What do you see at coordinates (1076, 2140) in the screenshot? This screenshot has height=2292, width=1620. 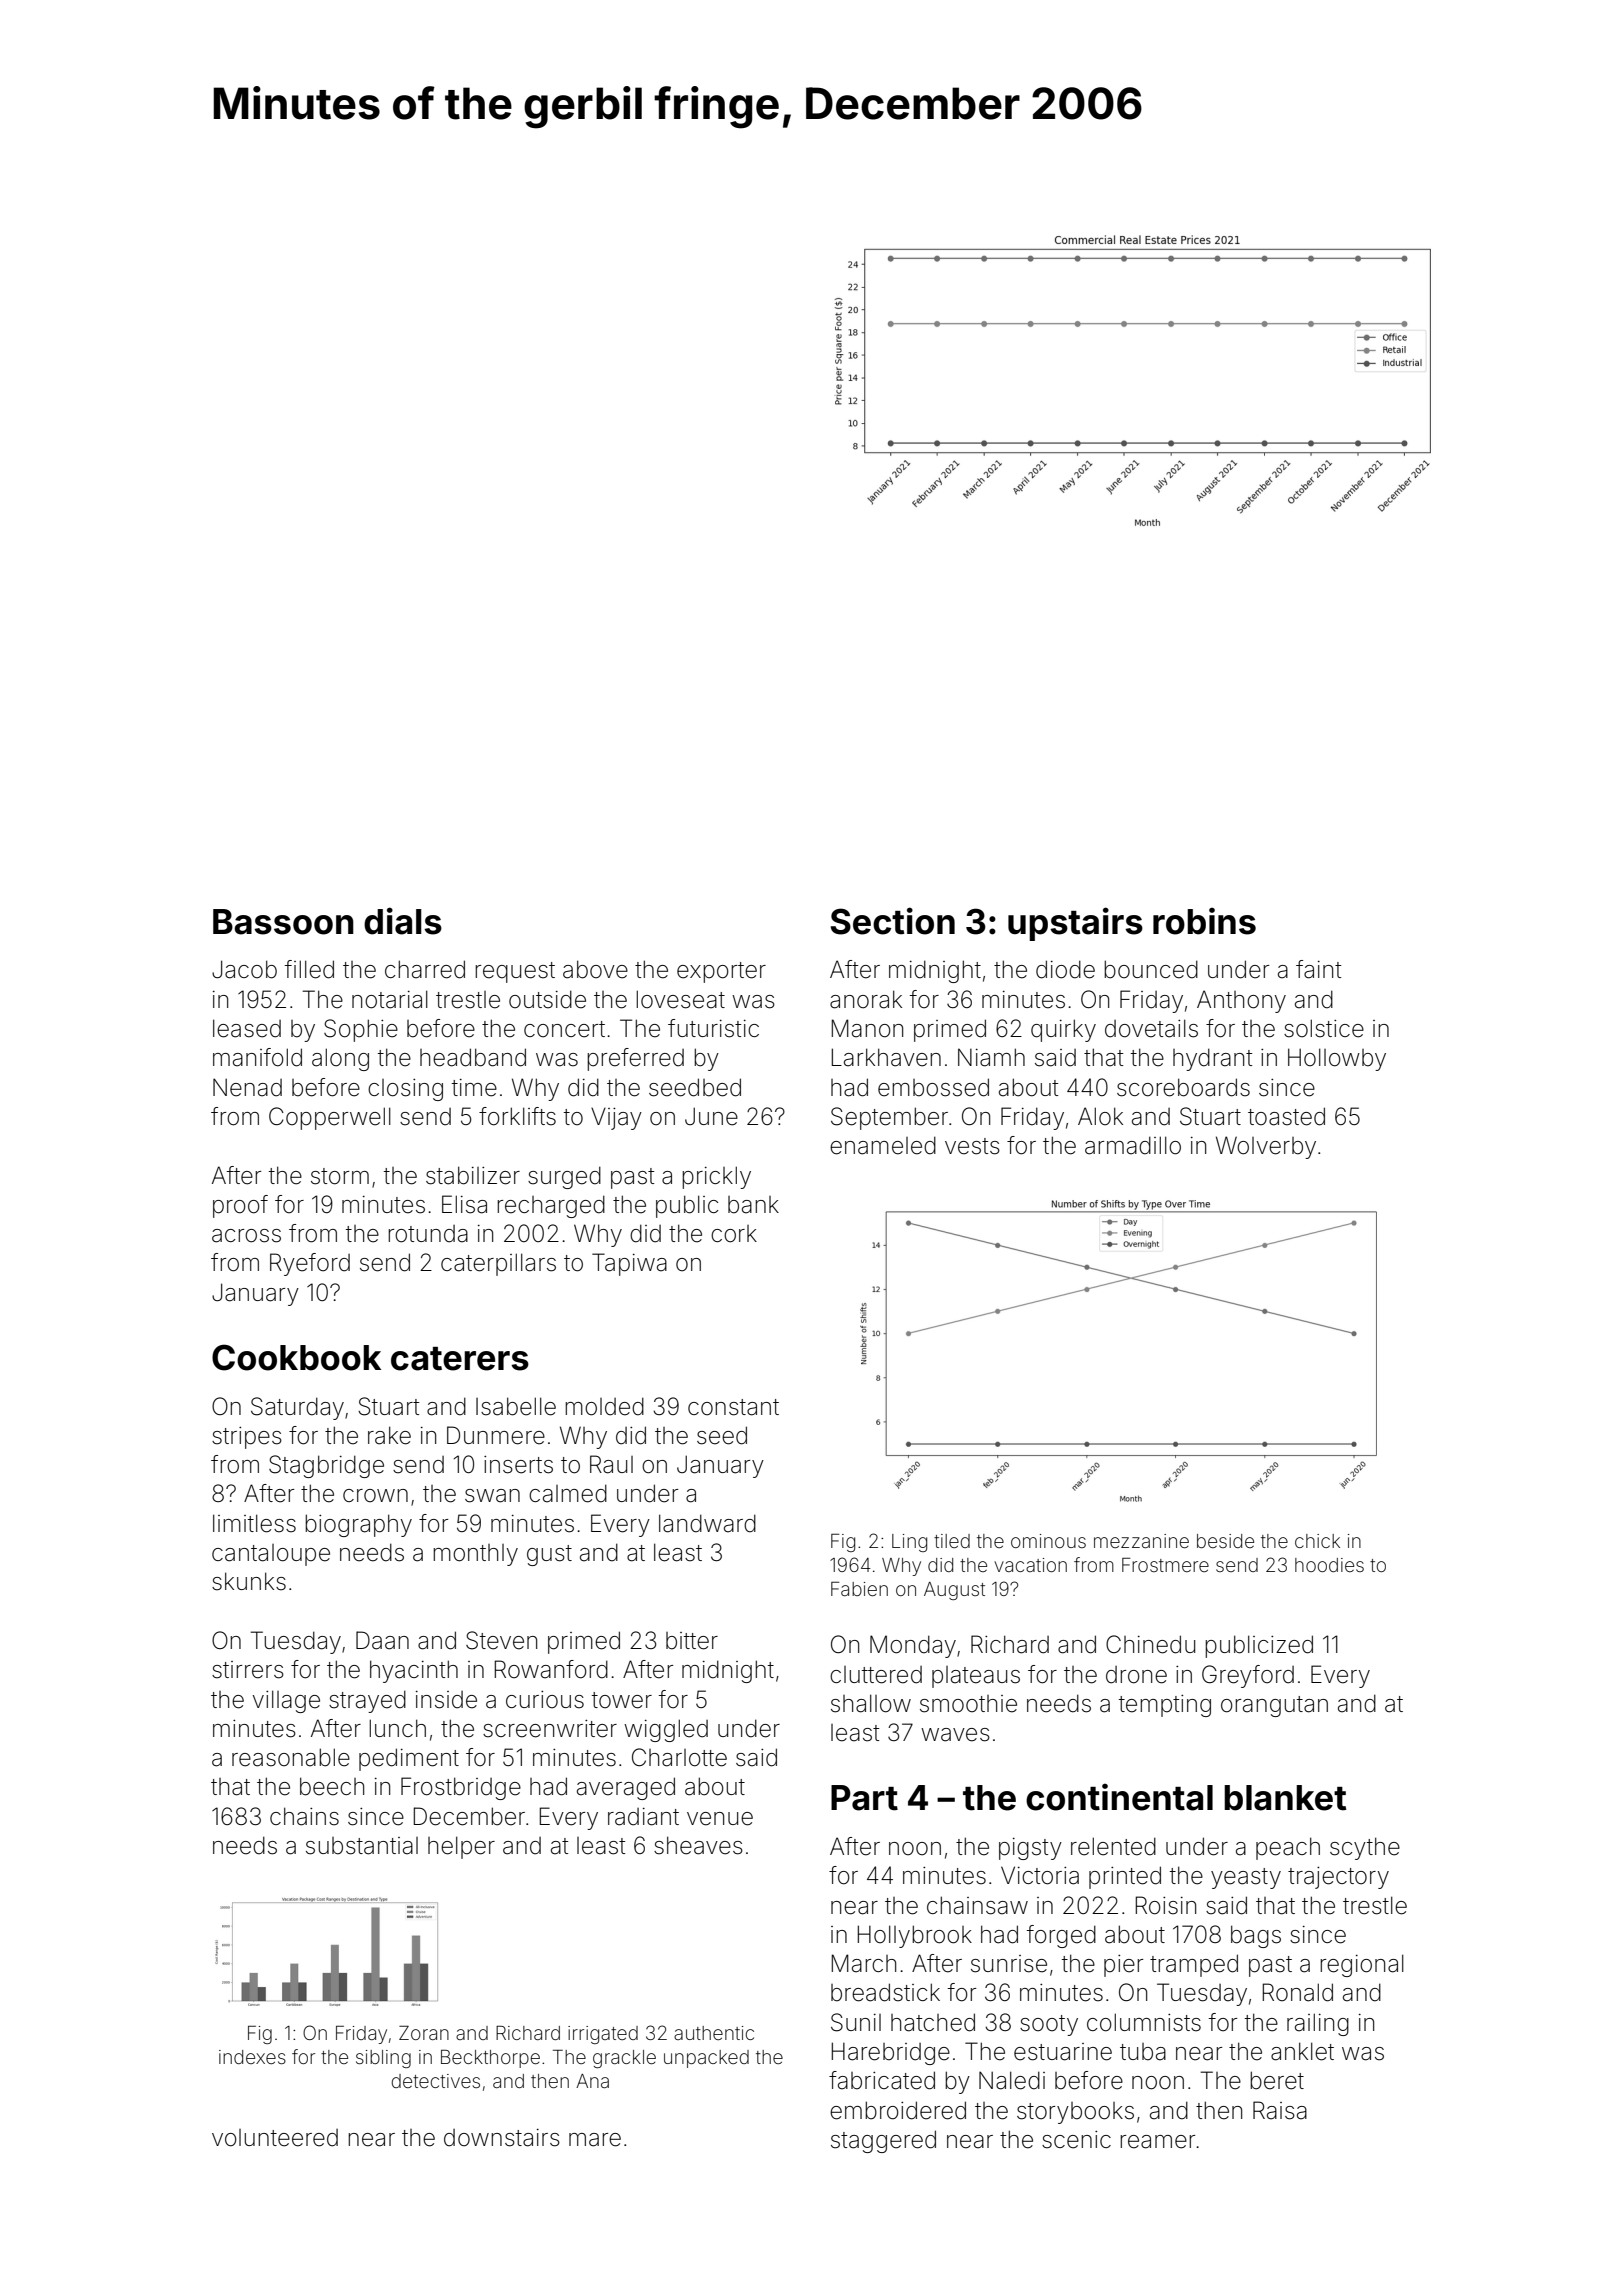 I see `scenic` at bounding box center [1076, 2140].
